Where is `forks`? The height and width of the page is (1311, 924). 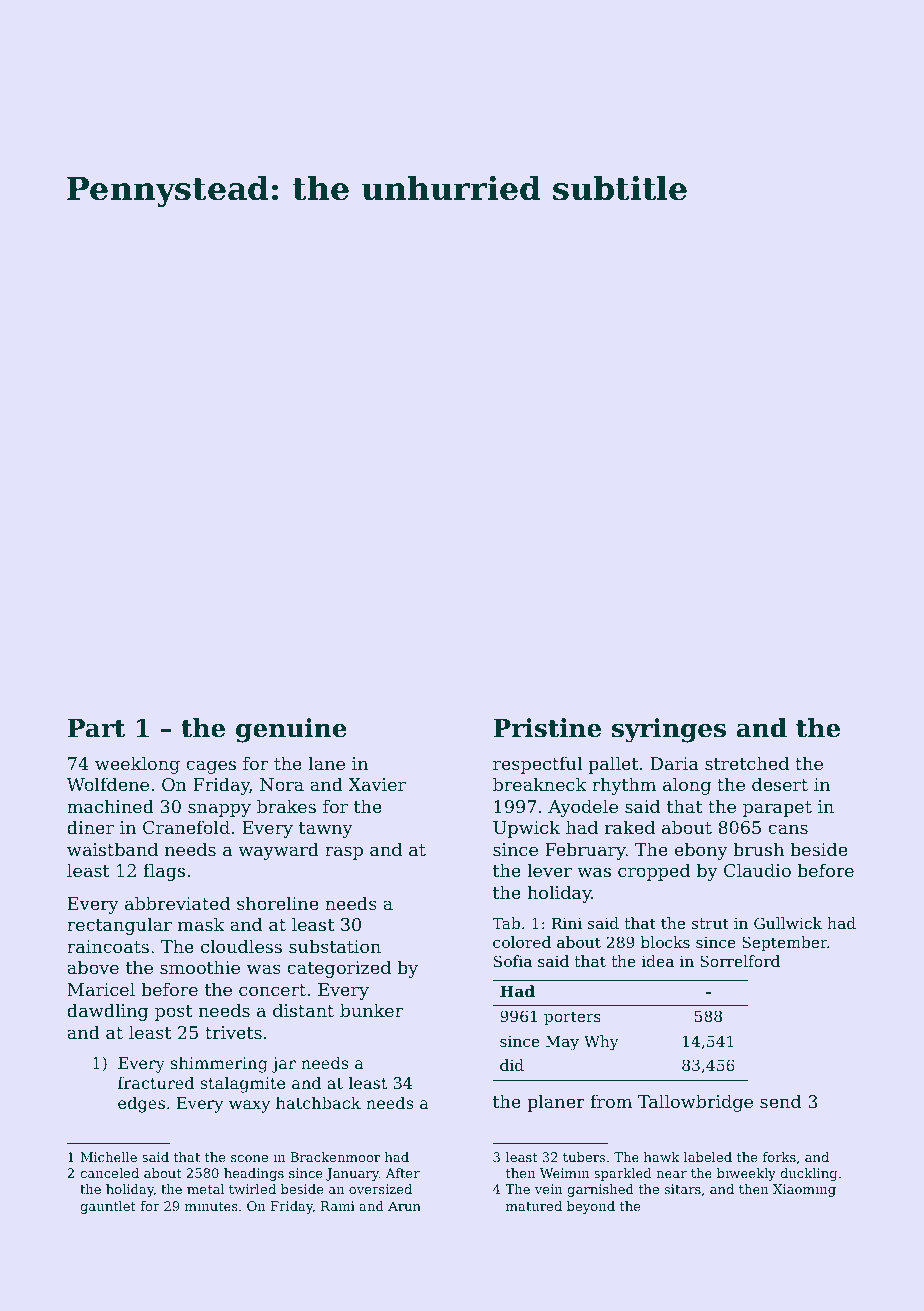 forks is located at coordinates (779, 1157).
